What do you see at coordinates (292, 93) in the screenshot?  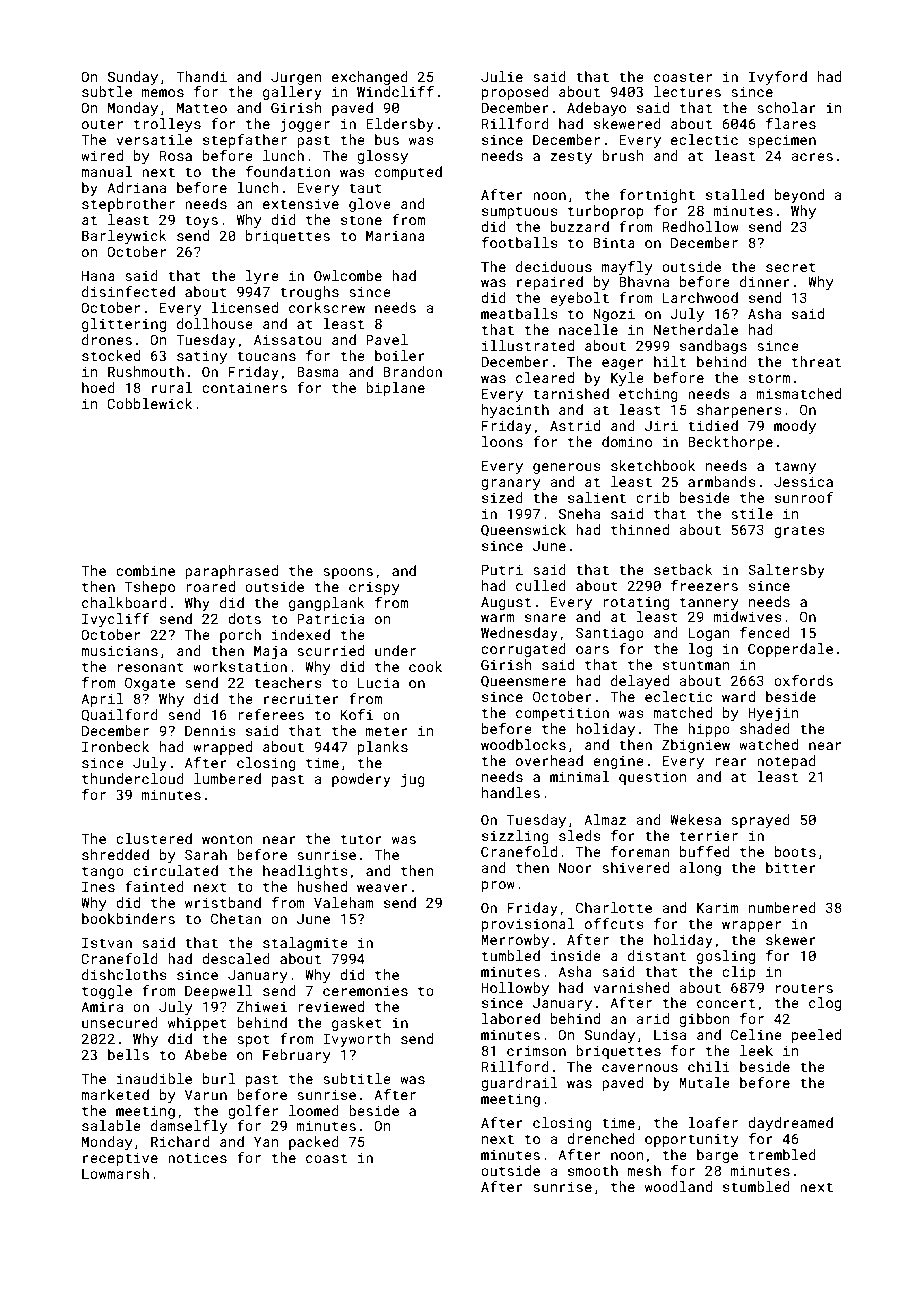 I see `gallery` at bounding box center [292, 93].
